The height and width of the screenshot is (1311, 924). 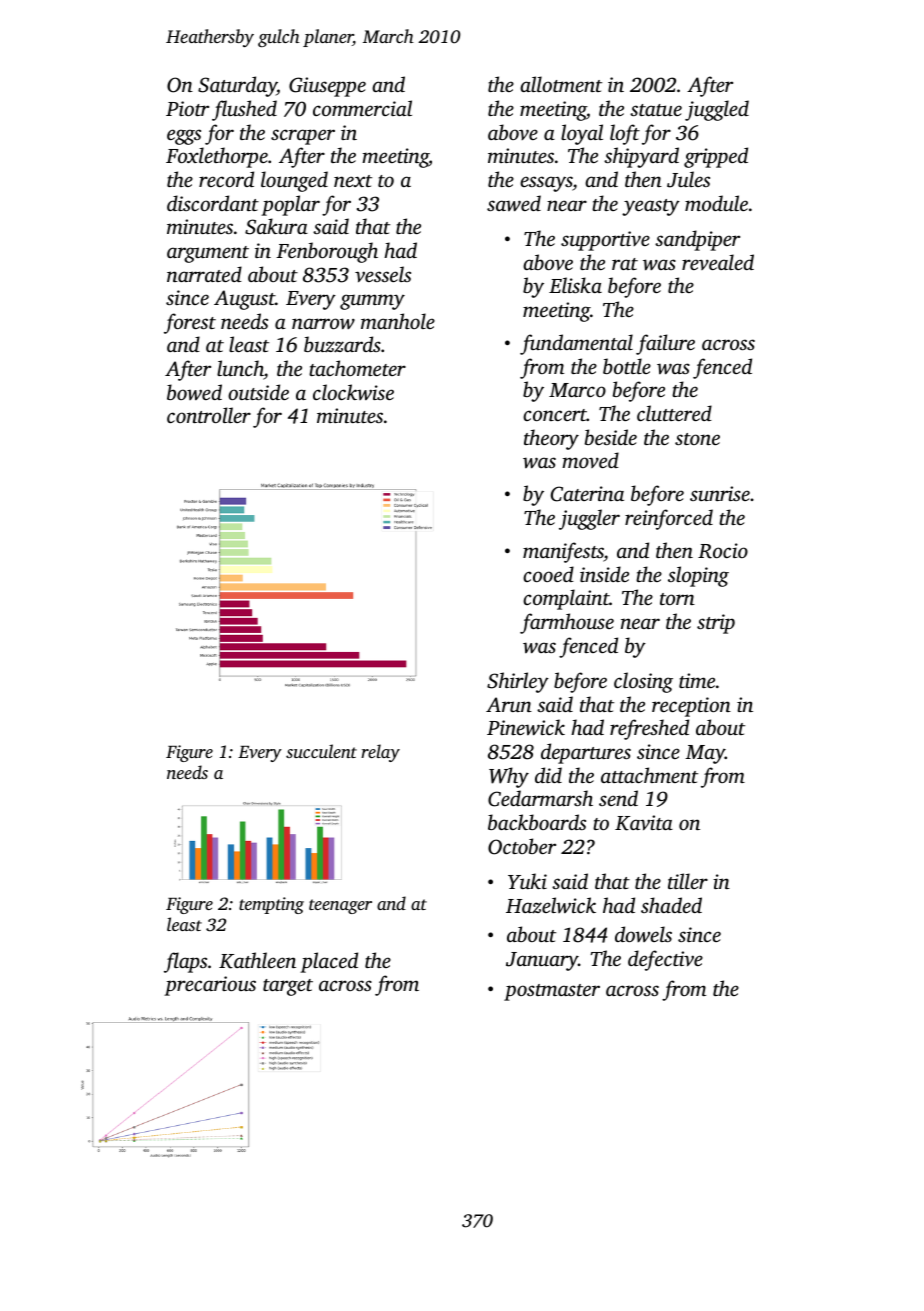 What do you see at coordinates (210, 986) in the screenshot?
I see `precarious` at bounding box center [210, 986].
